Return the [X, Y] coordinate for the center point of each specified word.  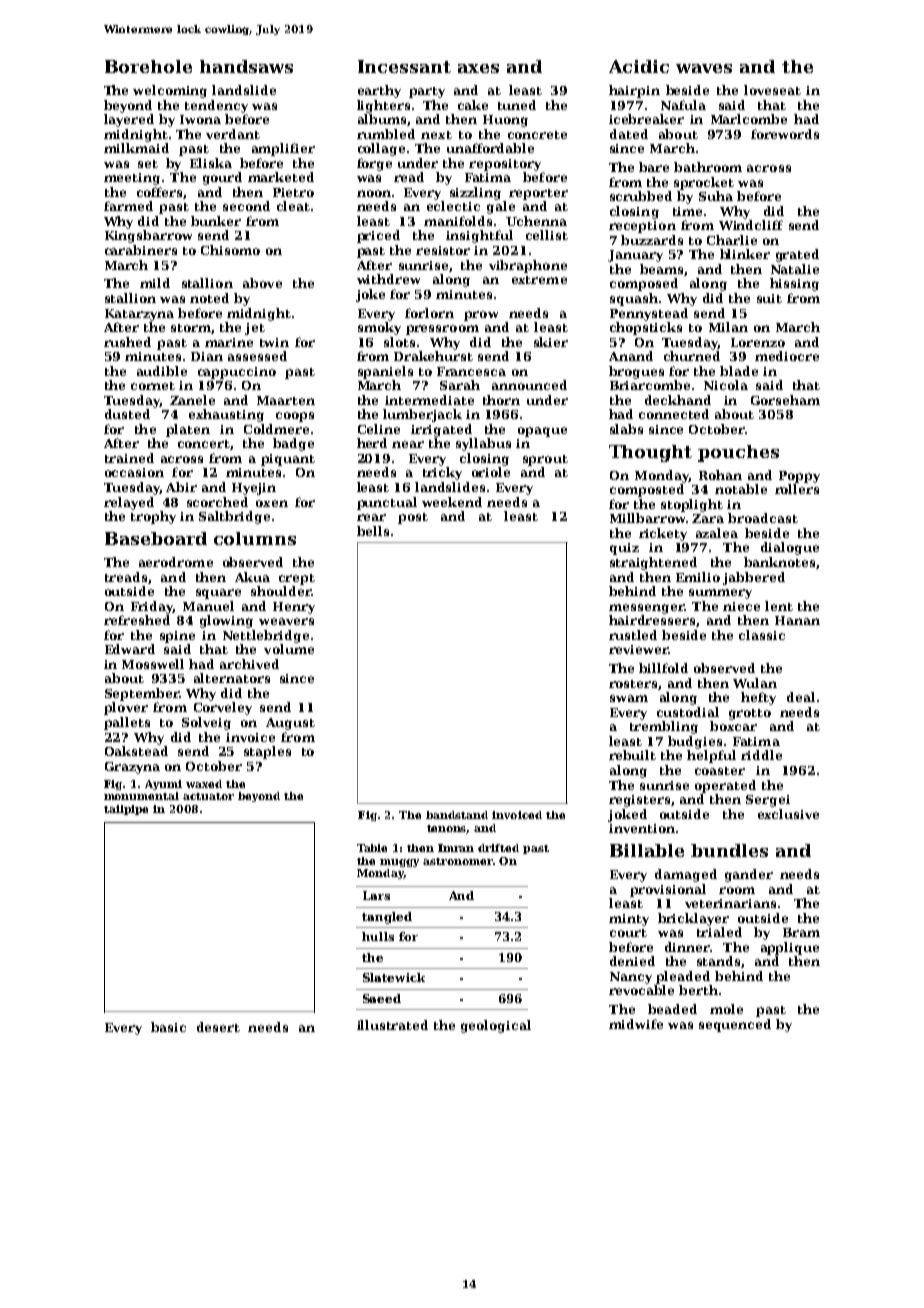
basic [168, 1027]
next [436, 135]
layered [129, 120]
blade [739, 371]
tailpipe [126, 810]
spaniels [385, 372]
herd [372, 443]
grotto [750, 714]
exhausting [226, 415]
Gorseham [785, 400]
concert [204, 444]
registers [639, 801]
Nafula [683, 105]
